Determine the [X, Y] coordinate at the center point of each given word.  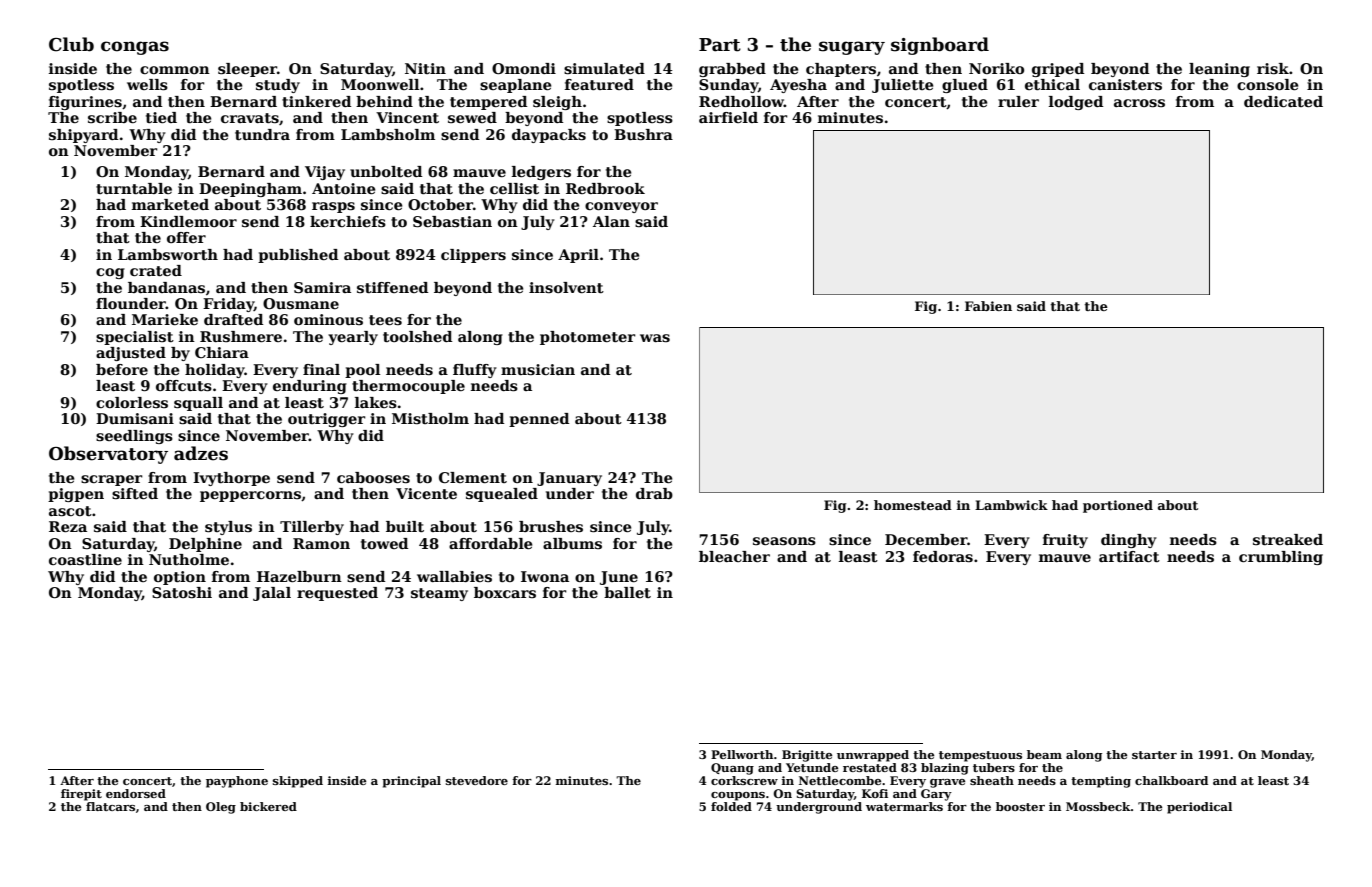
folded [731, 806]
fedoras [943, 556]
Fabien [988, 306]
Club [71, 44]
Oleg [221, 808]
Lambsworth [168, 254]
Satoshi [182, 592]
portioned [1118, 506]
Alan [611, 221]
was [655, 338]
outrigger [327, 420]
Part [720, 45]
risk [1273, 68]
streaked [1288, 539]
